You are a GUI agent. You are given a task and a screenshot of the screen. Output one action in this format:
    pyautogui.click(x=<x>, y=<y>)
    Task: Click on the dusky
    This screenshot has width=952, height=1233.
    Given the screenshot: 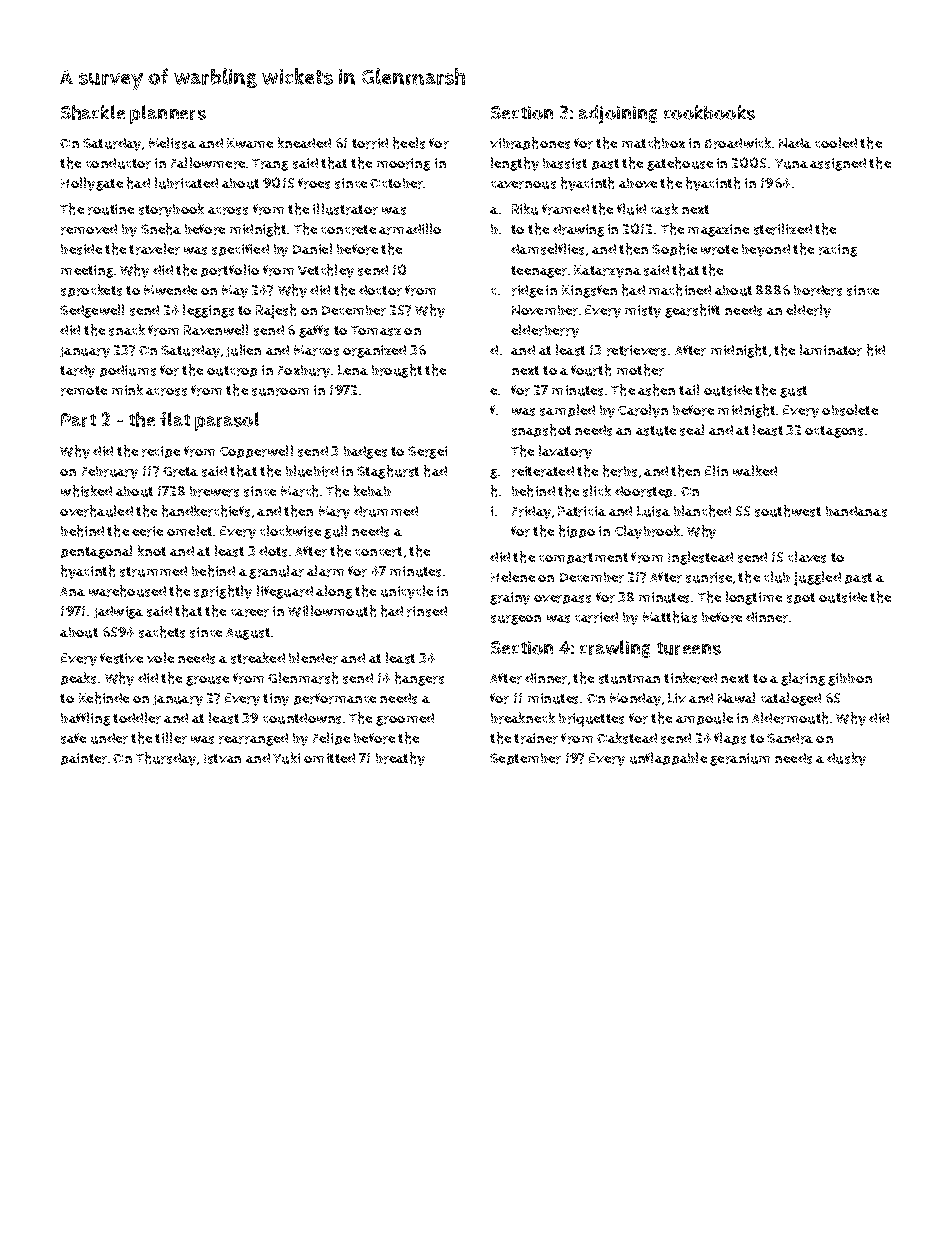 What is the action you would take?
    pyautogui.click(x=846, y=759)
